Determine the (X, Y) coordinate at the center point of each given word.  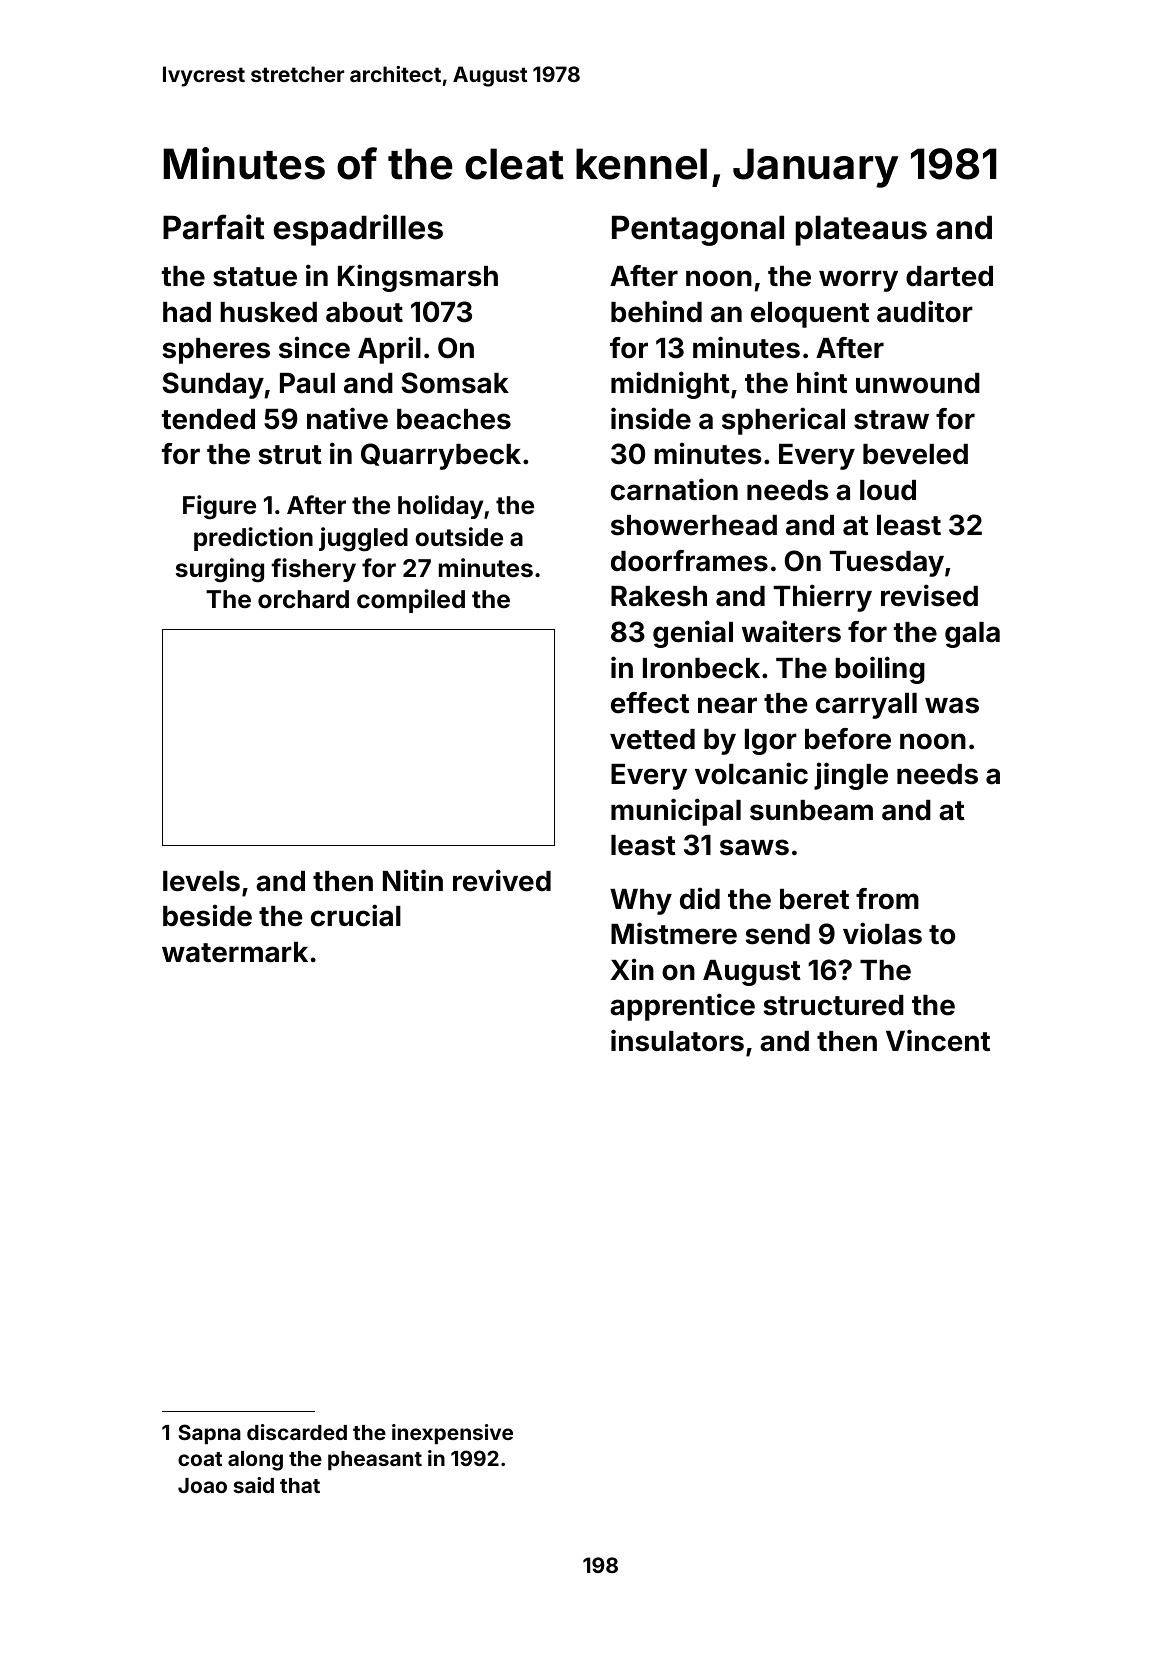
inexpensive (452, 1434)
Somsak (455, 383)
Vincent (938, 1040)
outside (459, 537)
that (300, 1485)
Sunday (213, 385)
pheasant (375, 1461)
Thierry (823, 598)
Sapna (210, 1434)
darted (949, 276)
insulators (677, 1040)
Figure (219, 507)
